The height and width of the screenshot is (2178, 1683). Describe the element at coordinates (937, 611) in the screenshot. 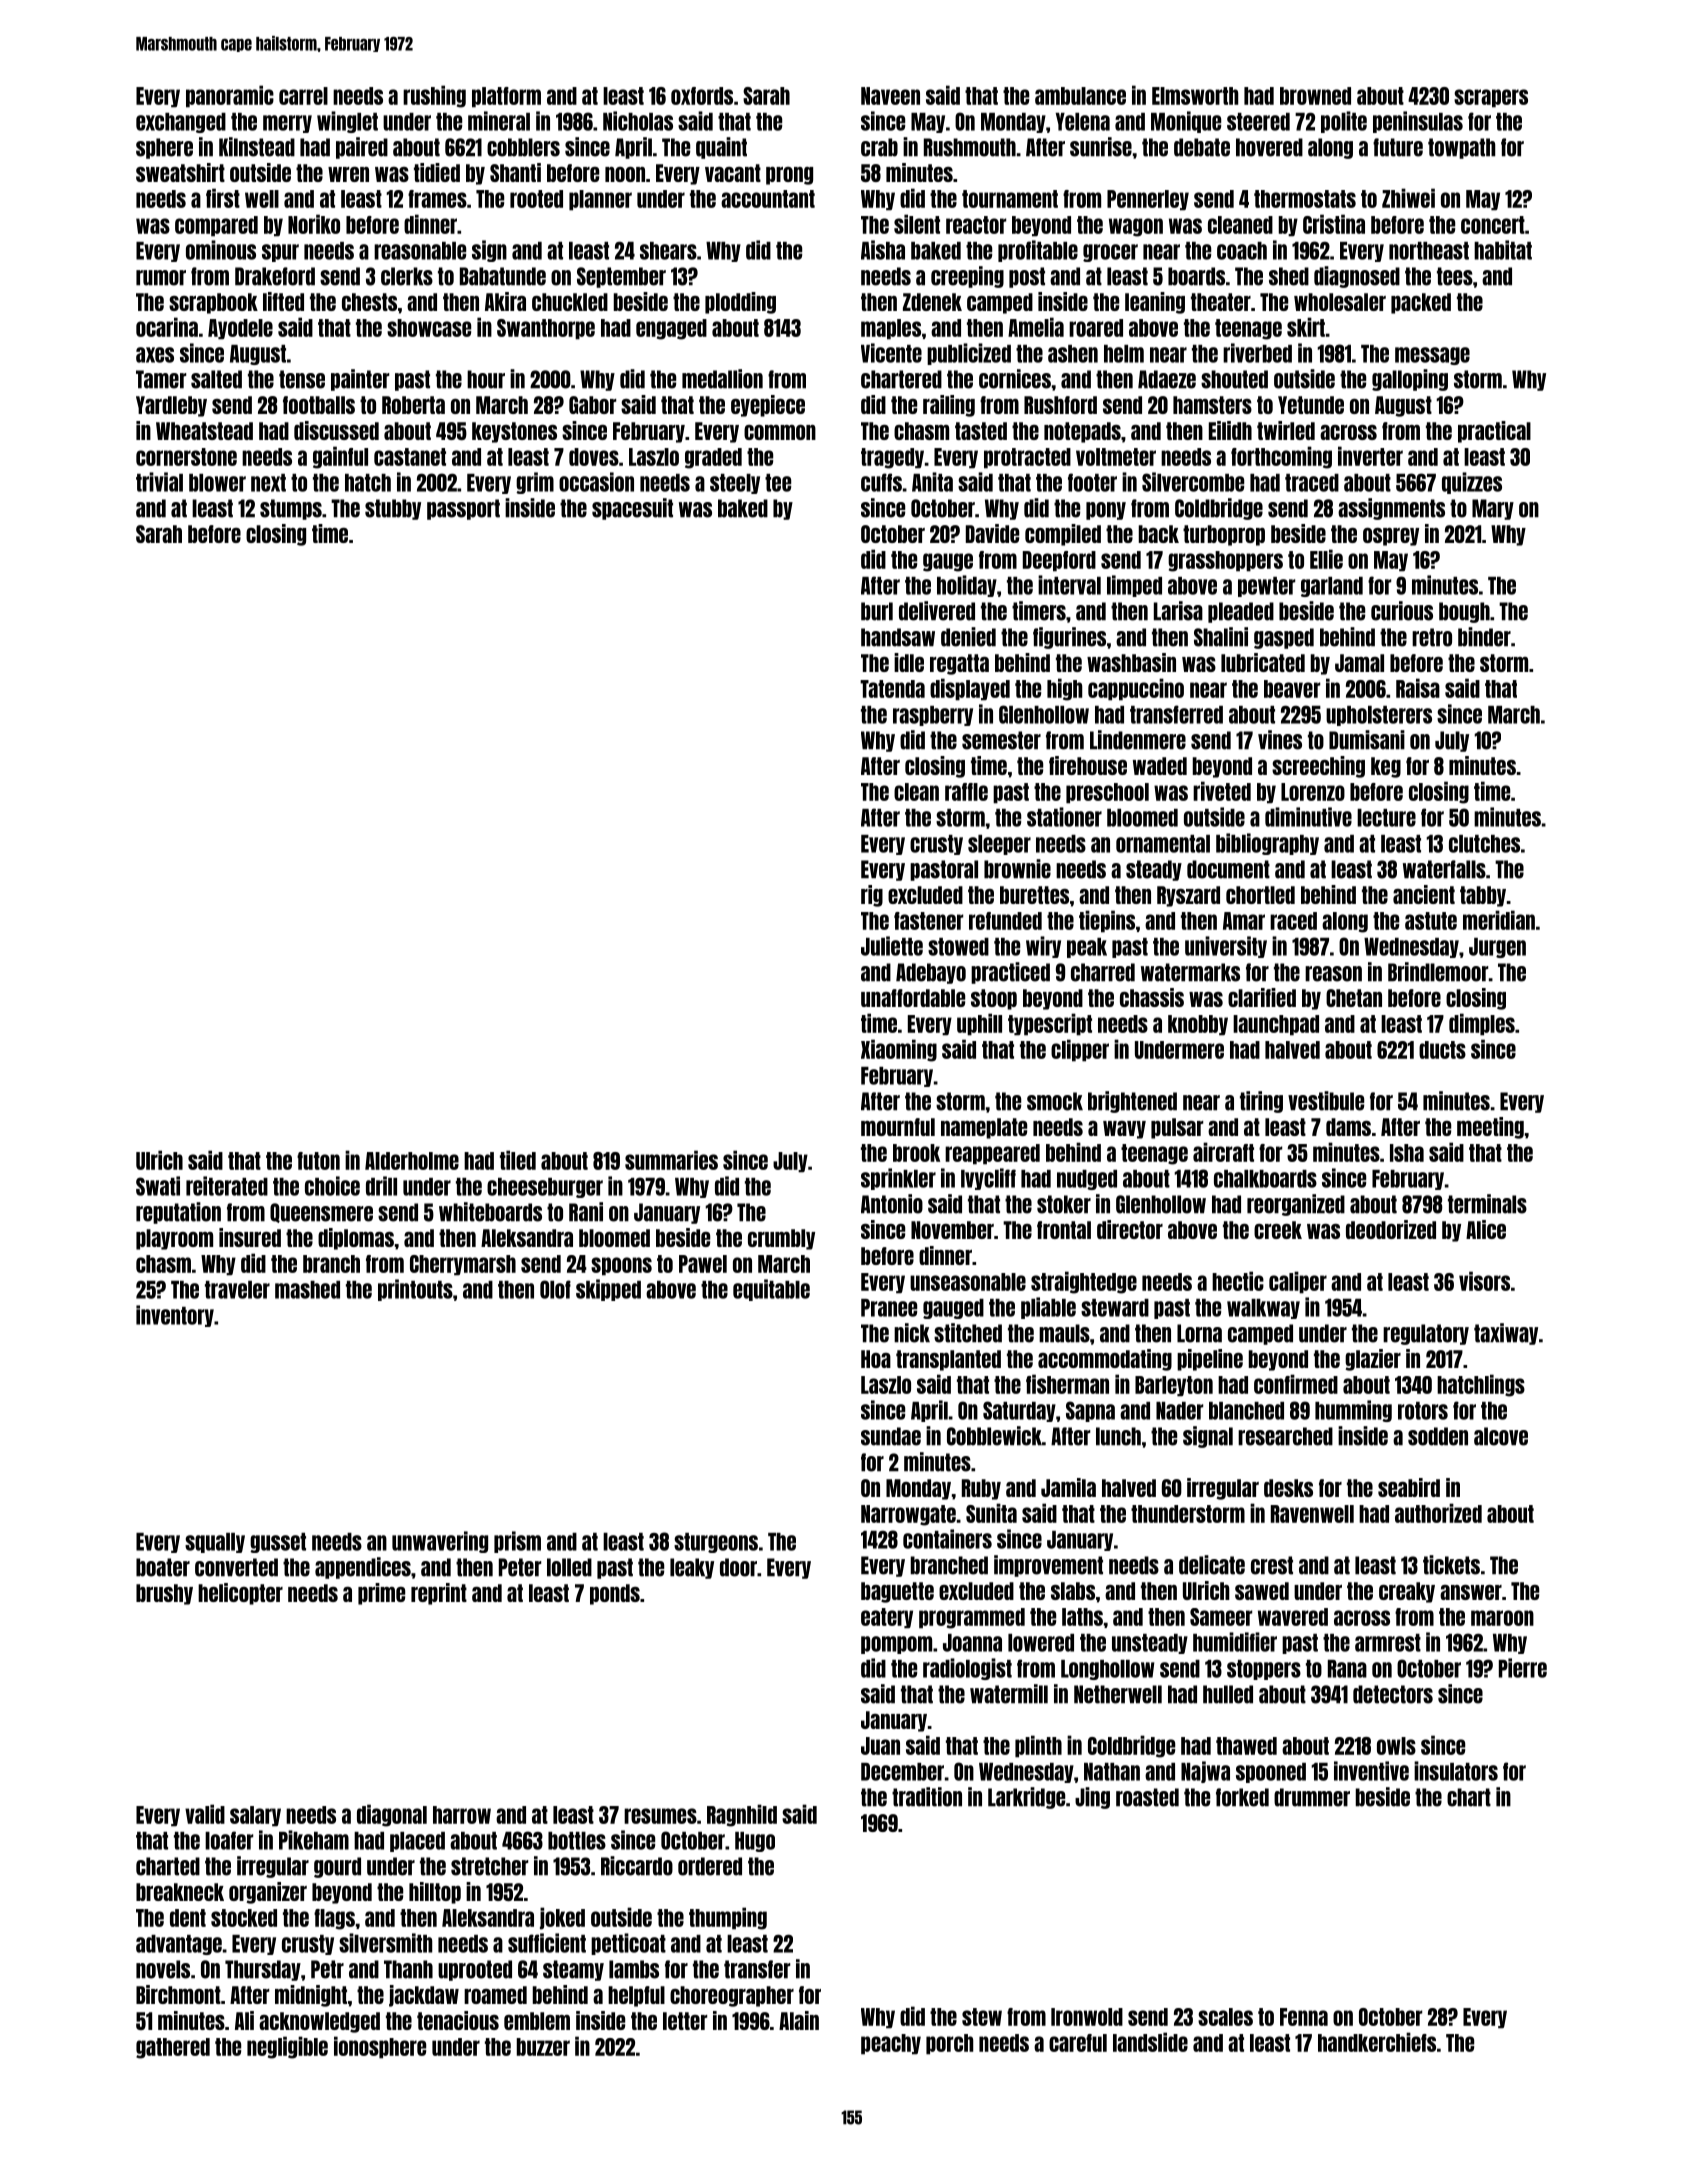

I see `delivered` at that location.
